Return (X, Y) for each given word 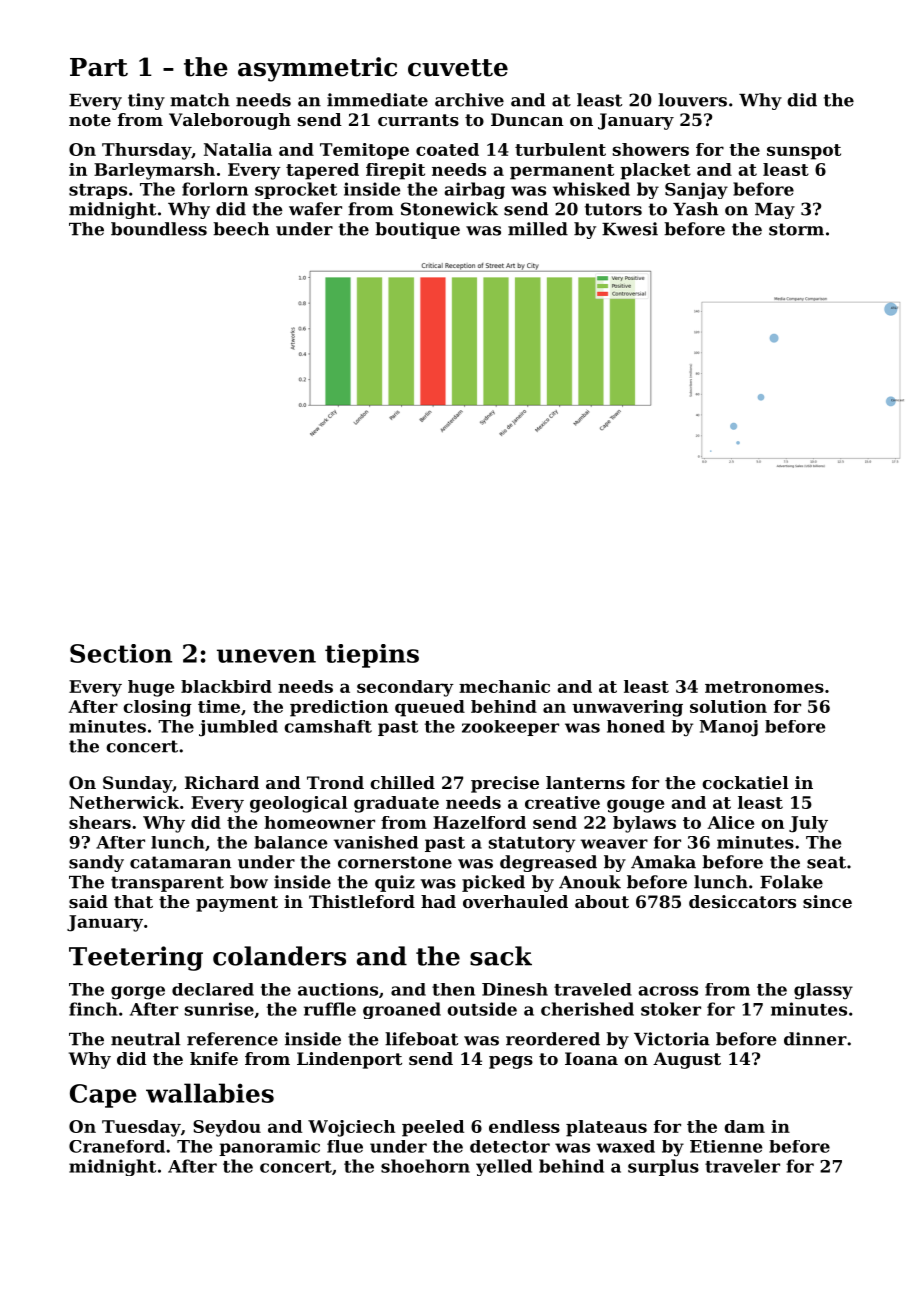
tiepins (372, 656)
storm (796, 229)
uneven (266, 656)
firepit (395, 171)
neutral (145, 1039)
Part (99, 67)
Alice (730, 822)
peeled (433, 1128)
